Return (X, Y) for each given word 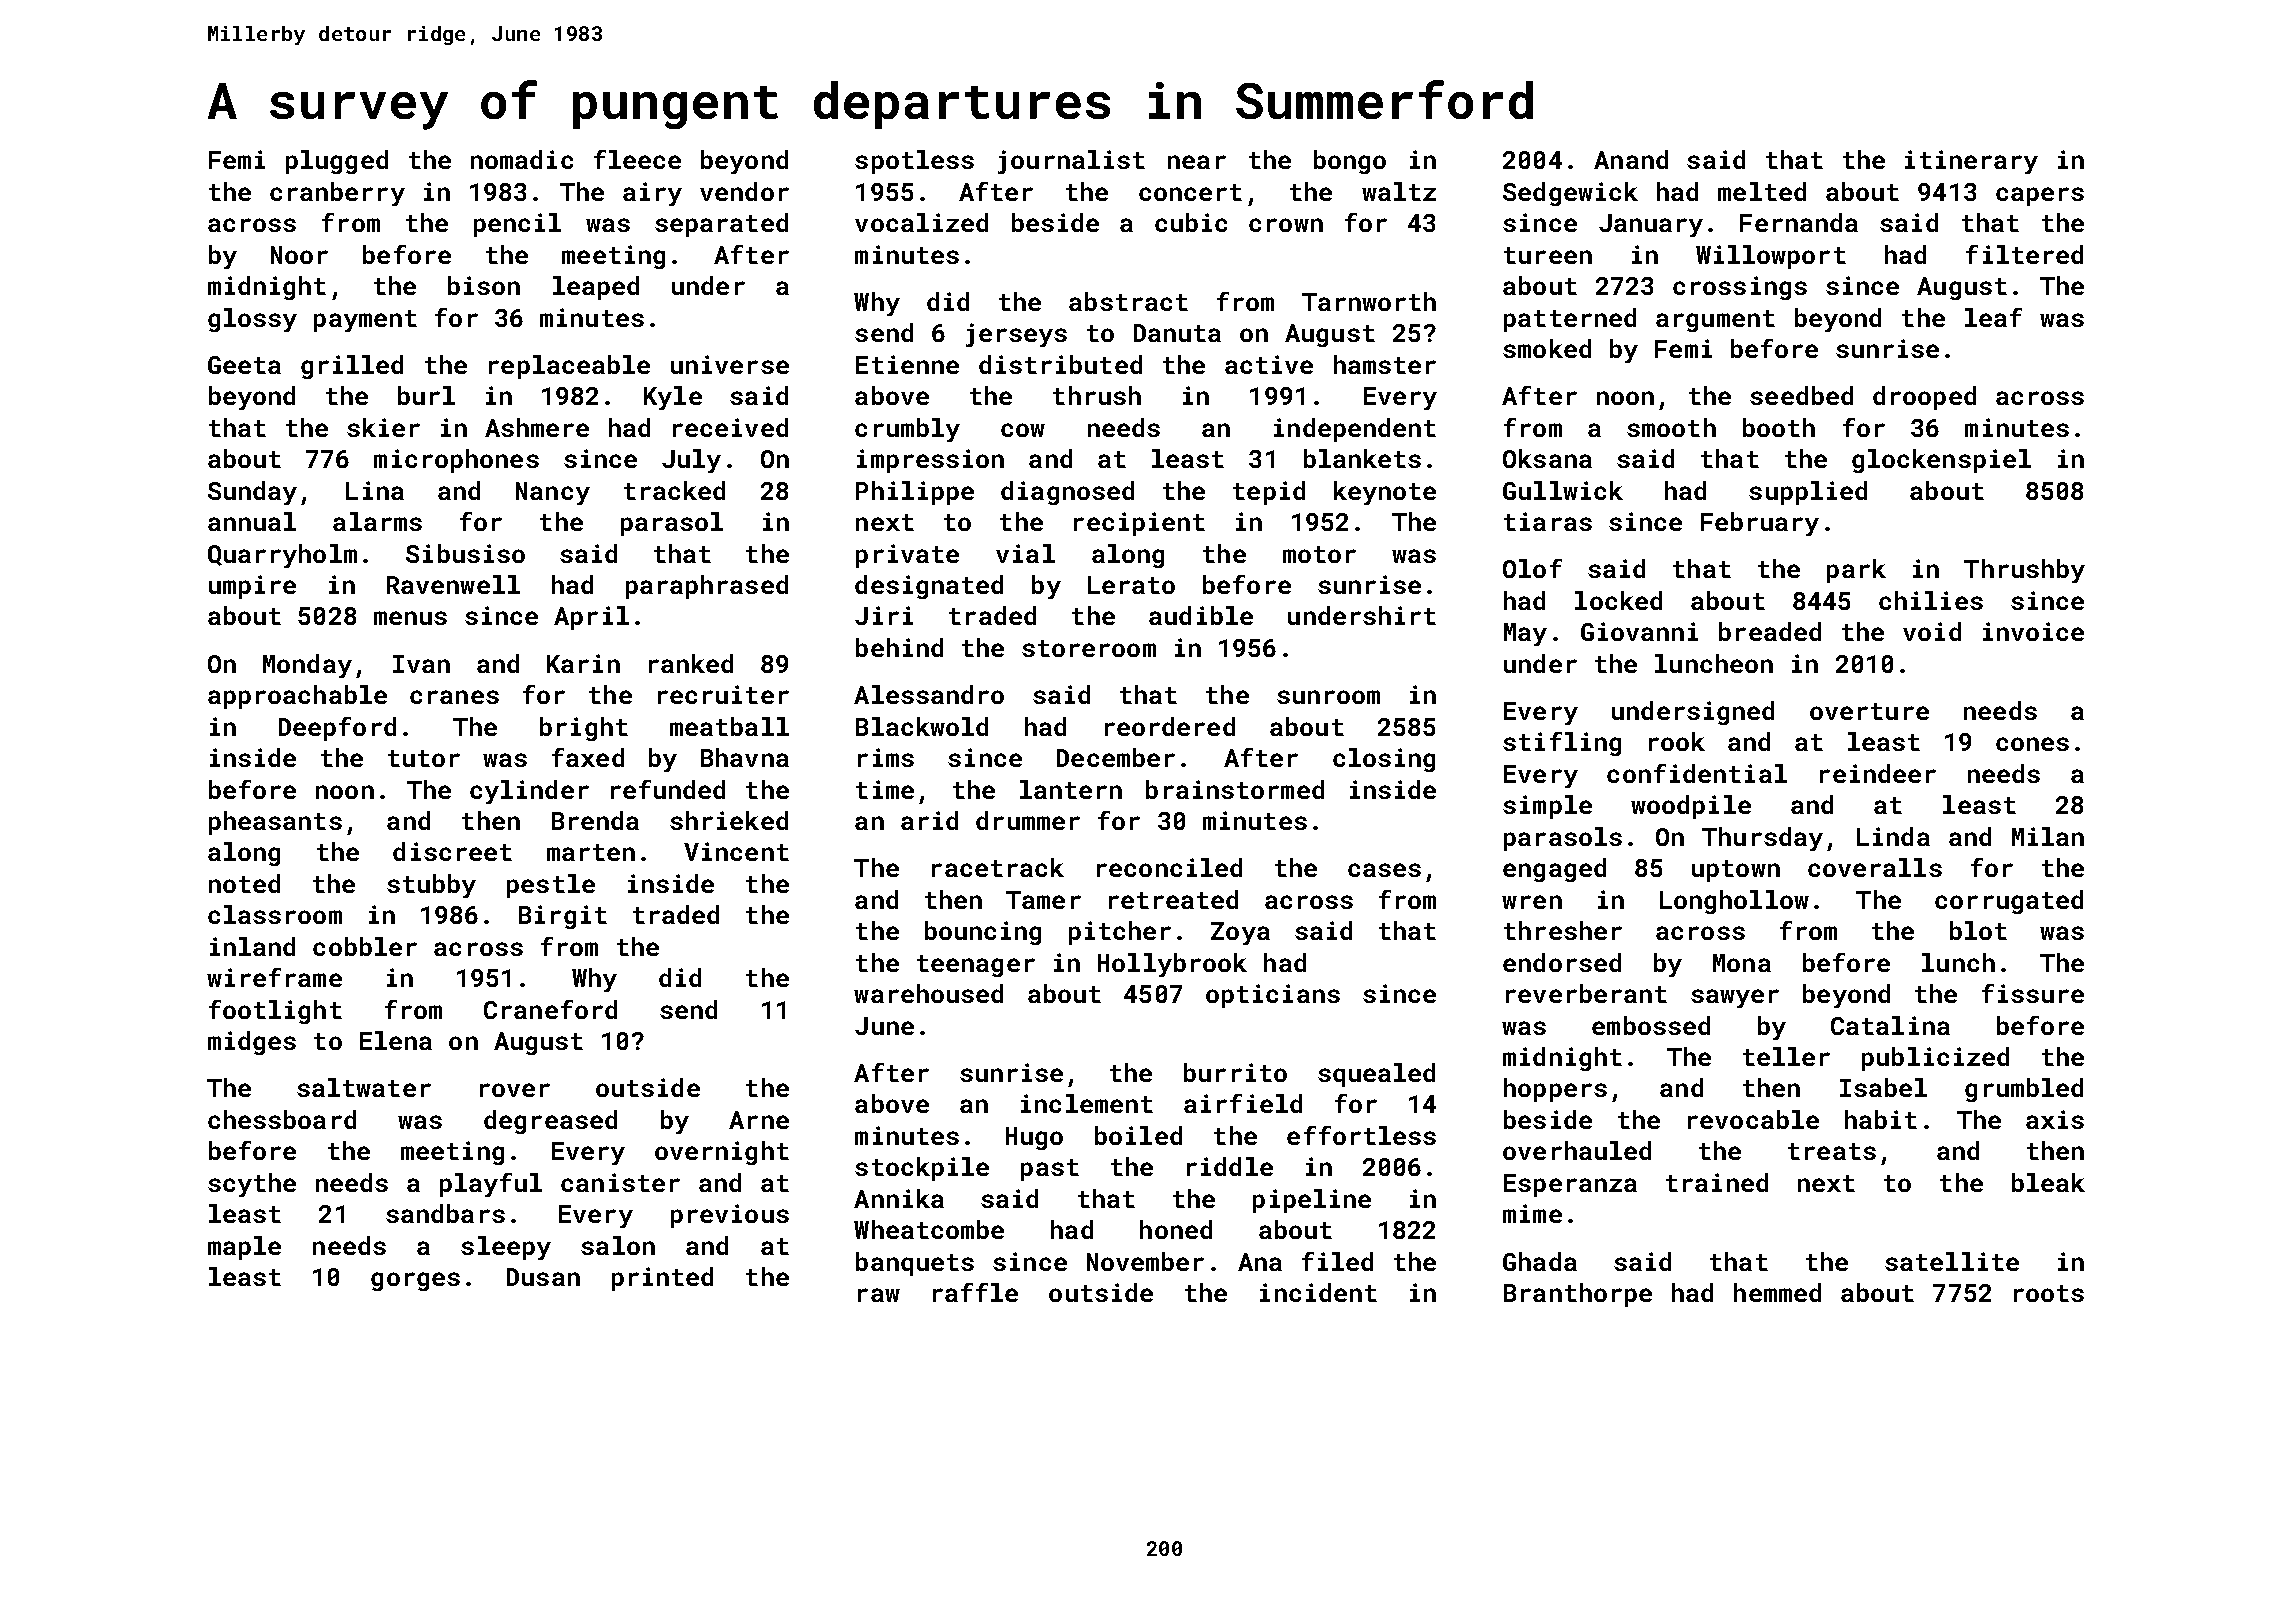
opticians (1273, 996)
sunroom (1328, 697)
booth (1779, 427)
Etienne (907, 364)
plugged (337, 162)
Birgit (563, 917)
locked (1618, 600)
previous (730, 1216)
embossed (1651, 1025)
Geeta (244, 365)
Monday (307, 666)
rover (515, 1090)
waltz (1399, 191)
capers (2040, 196)
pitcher (1120, 933)
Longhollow (1734, 902)
